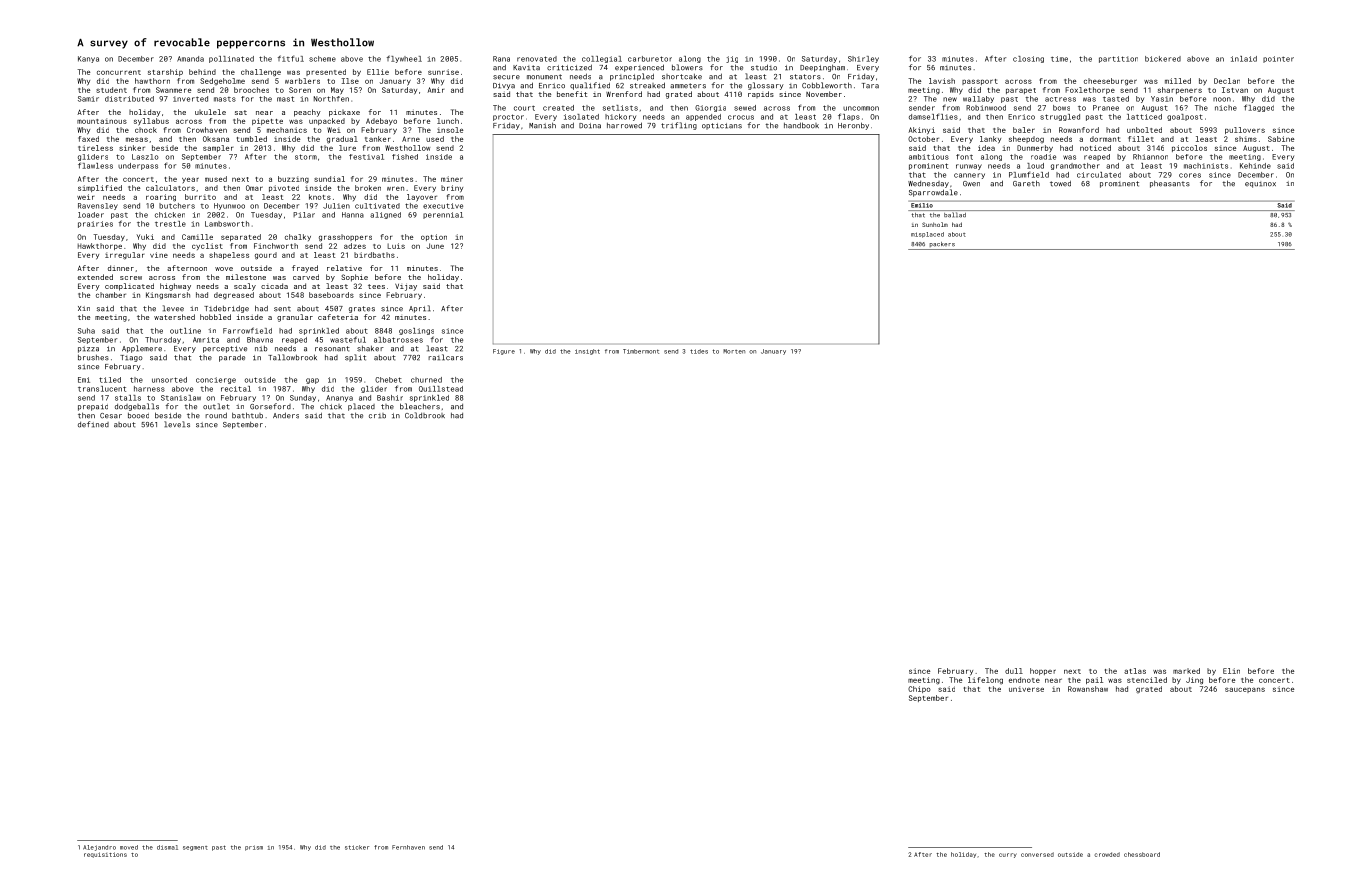  I want to click on Morten, so click(734, 351).
